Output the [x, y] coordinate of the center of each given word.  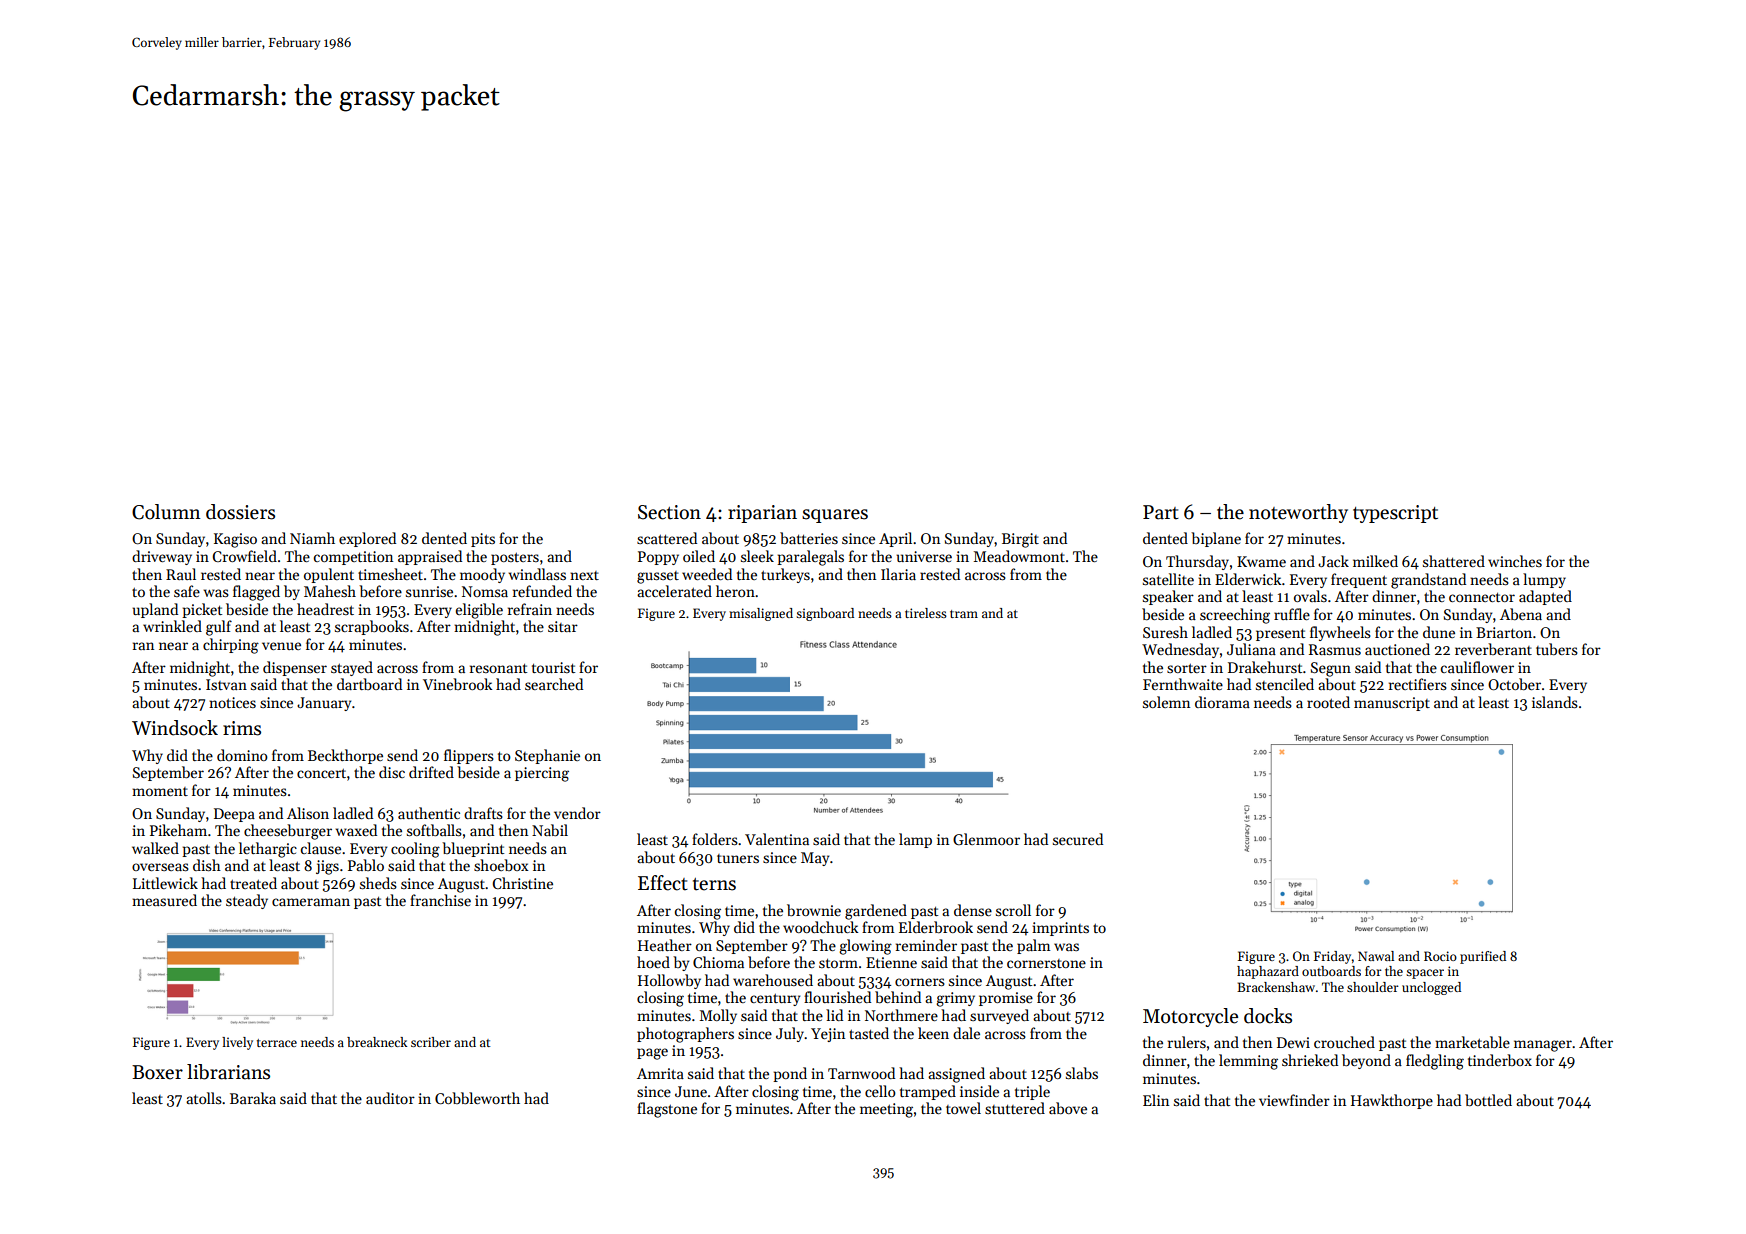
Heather [665, 945]
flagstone [667, 1110]
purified [1483, 957]
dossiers [240, 512]
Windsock [175, 728]
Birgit [1020, 540]
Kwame [1261, 561]
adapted [1545, 597]
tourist [553, 667]
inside [979, 1091]
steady [247, 901]
